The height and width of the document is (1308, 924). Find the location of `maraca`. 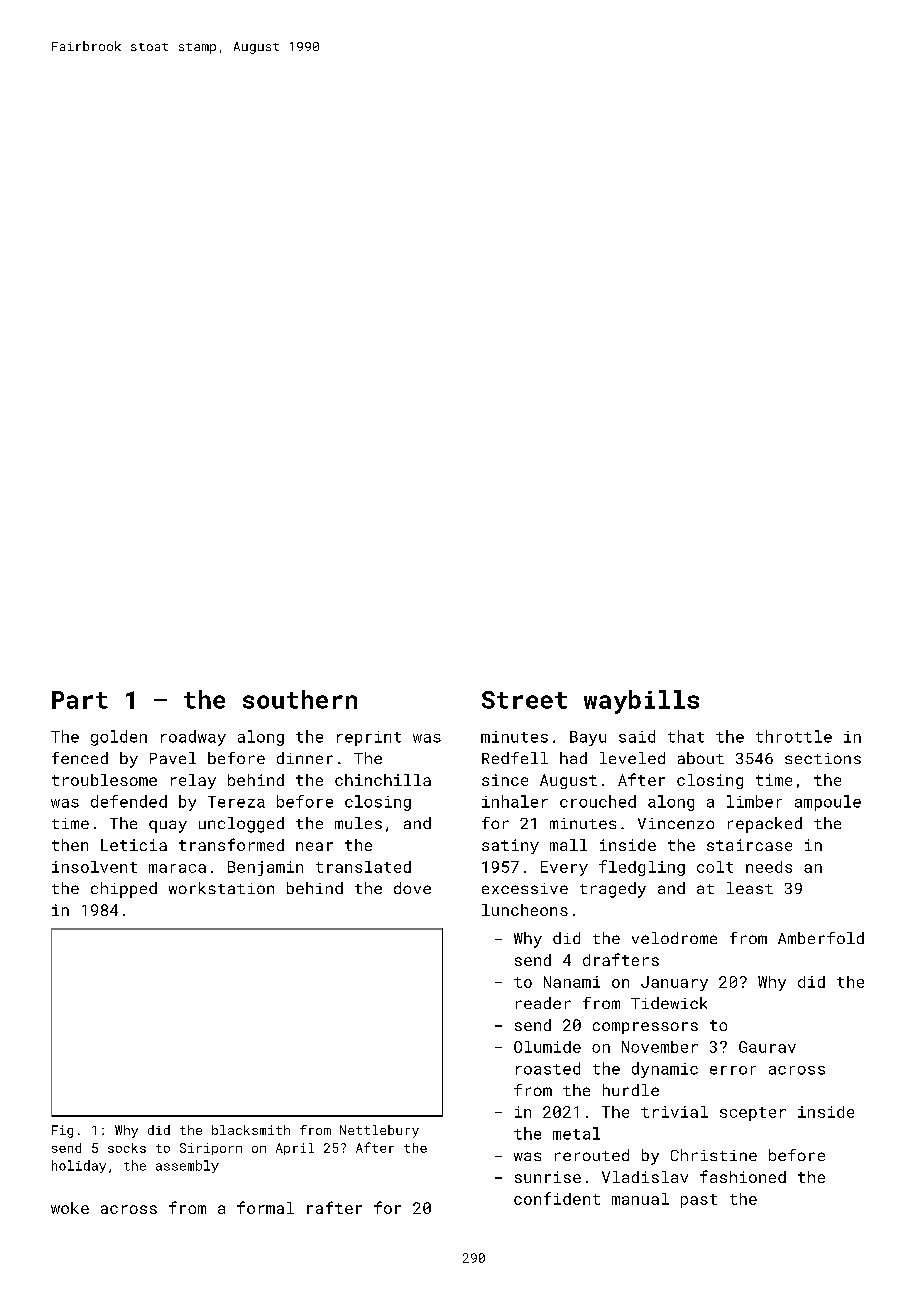

maraca is located at coordinates (177, 868).
